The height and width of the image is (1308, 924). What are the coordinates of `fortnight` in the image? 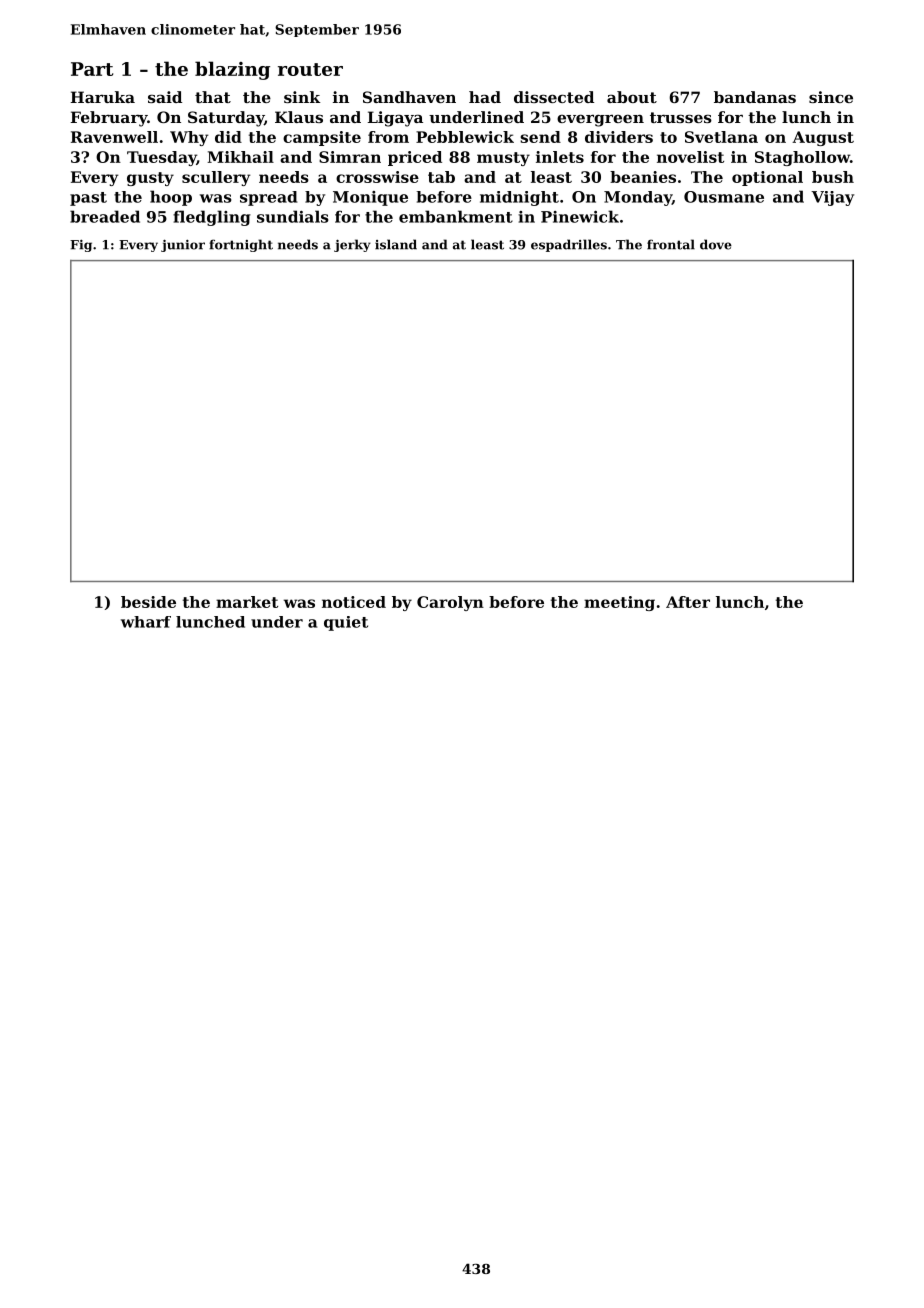 It's located at (241, 245).
